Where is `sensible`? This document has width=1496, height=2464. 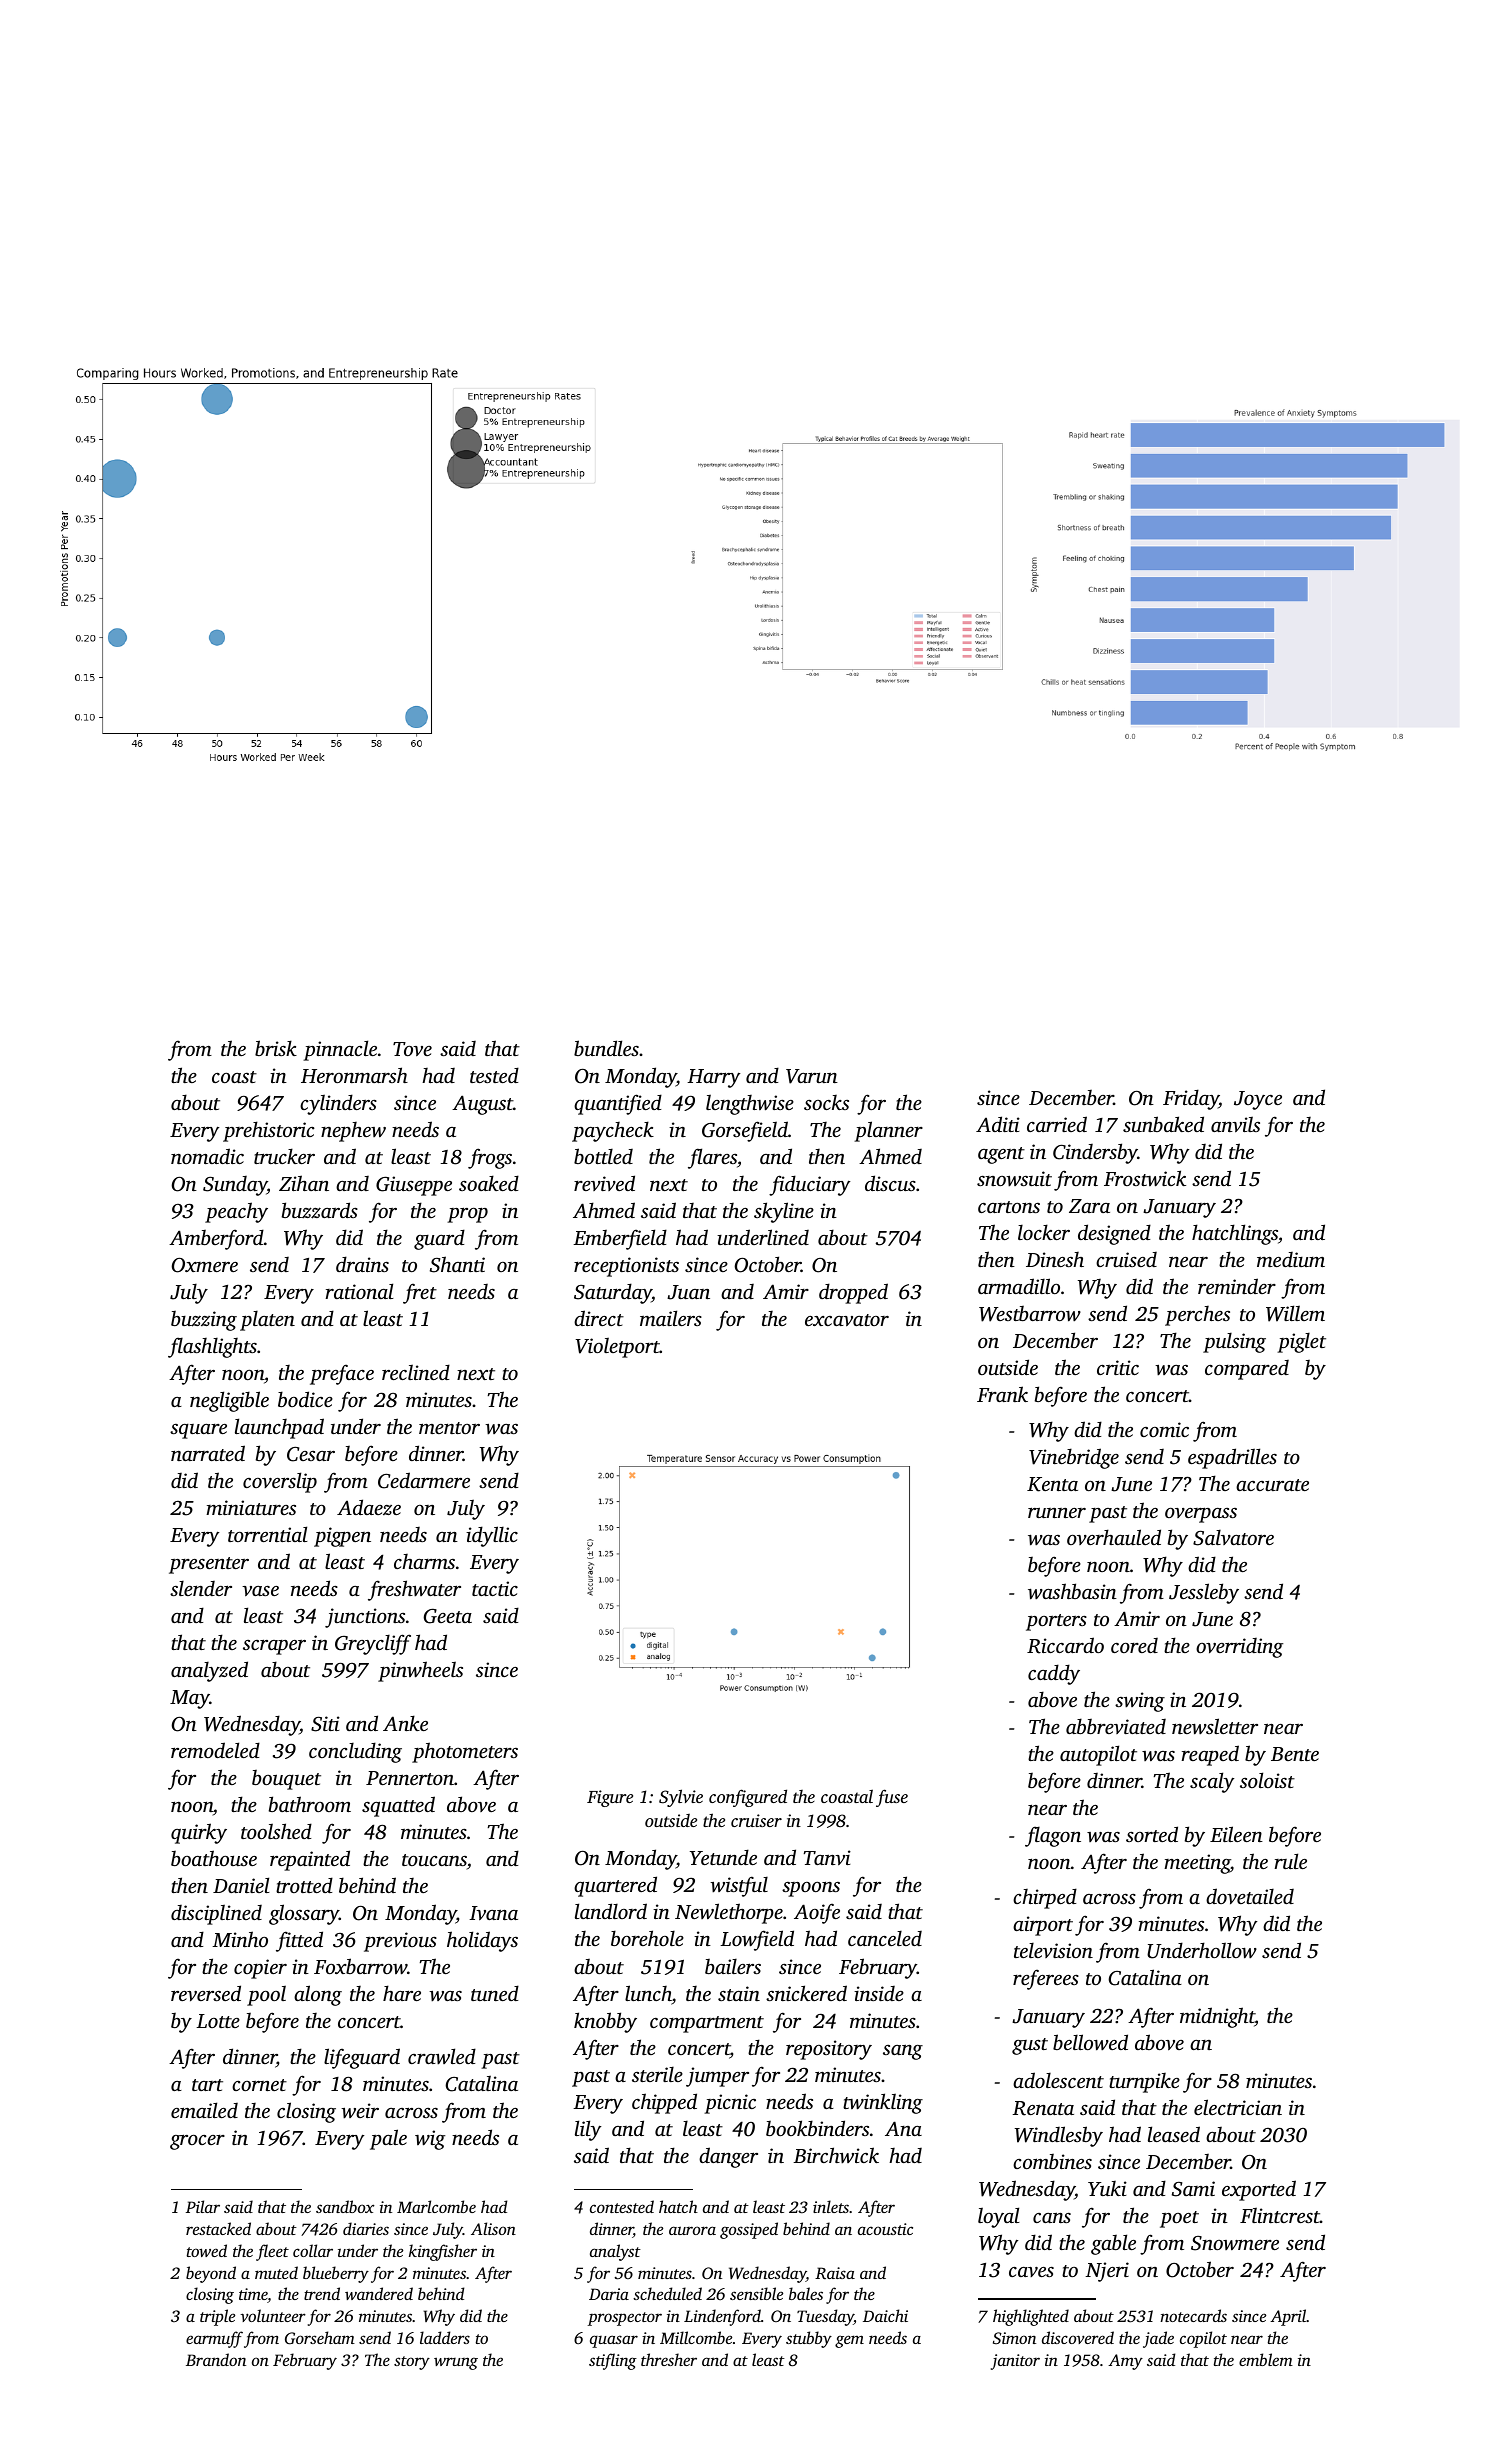 sensible is located at coordinates (756, 2293).
